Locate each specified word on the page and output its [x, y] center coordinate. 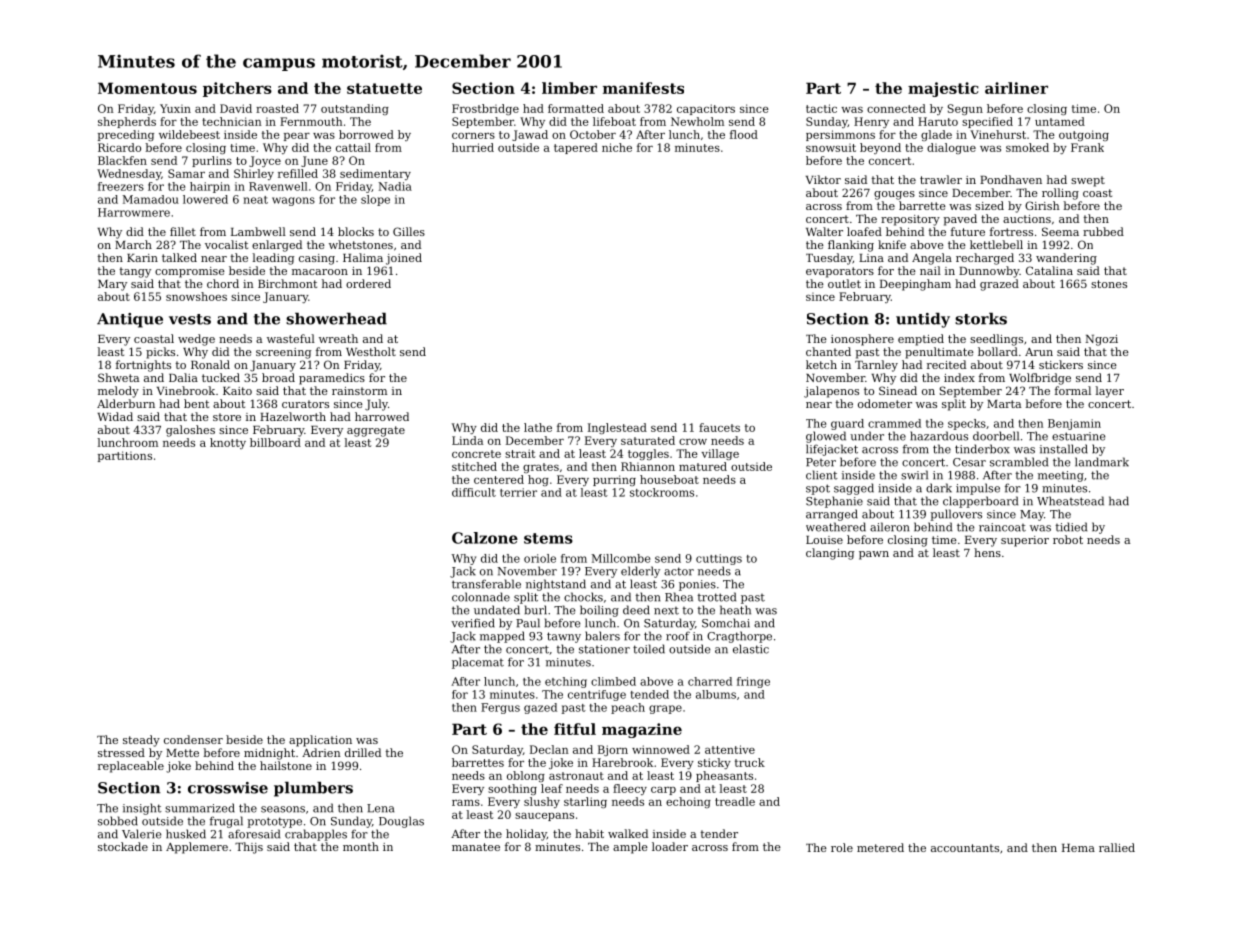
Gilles [409, 231]
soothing [512, 789]
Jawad [530, 135]
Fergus [500, 708]
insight [142, 809]
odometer [885, 403]
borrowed [366, 134]
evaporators [840, 272]
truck [750, 762]
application [320, 741]
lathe [538, 427]
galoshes [190, 431]
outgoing [1084, 135]
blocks [356, 231]
